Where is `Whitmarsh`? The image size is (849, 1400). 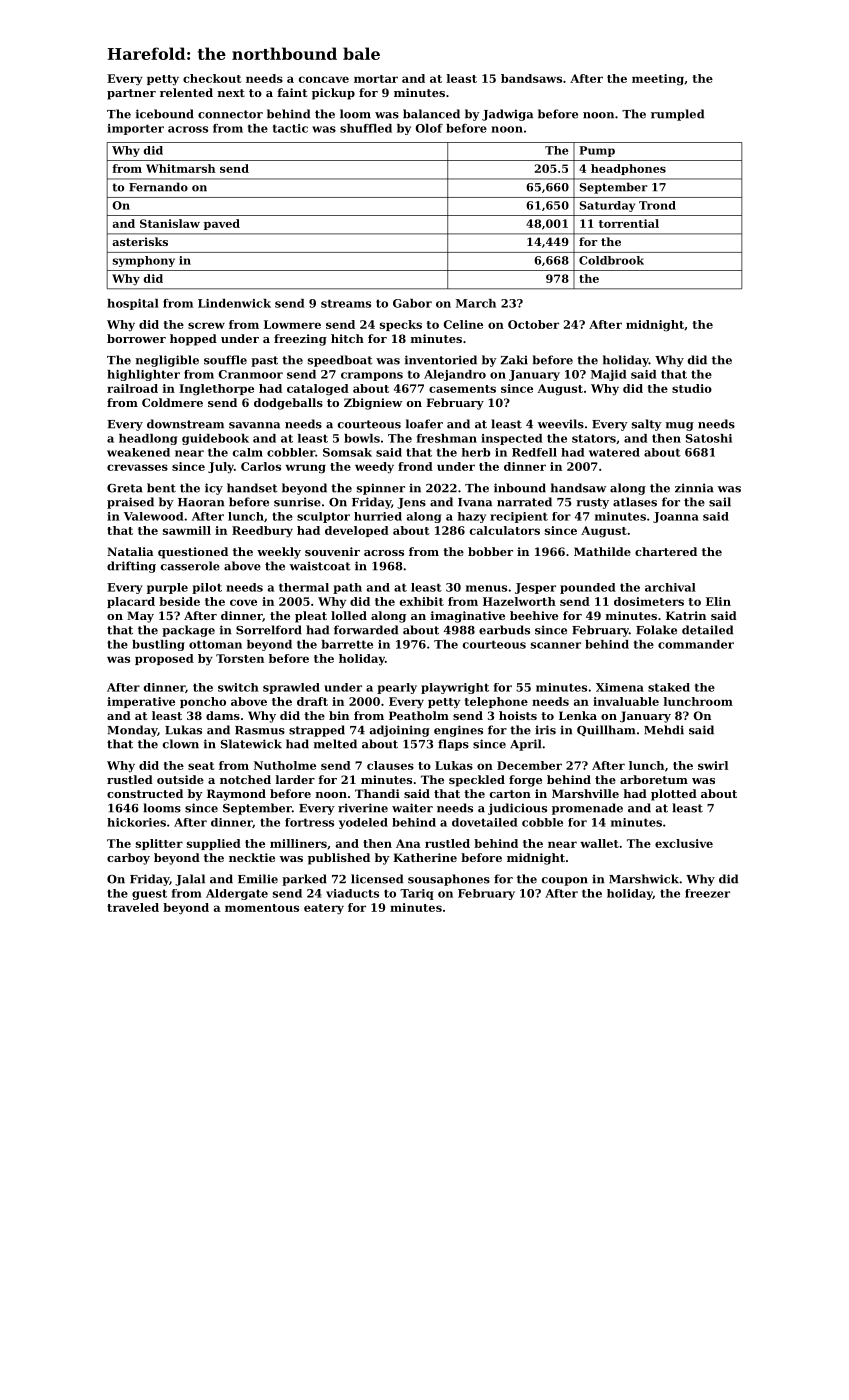
Whitmarsh is located at coordinates (181, 168).
